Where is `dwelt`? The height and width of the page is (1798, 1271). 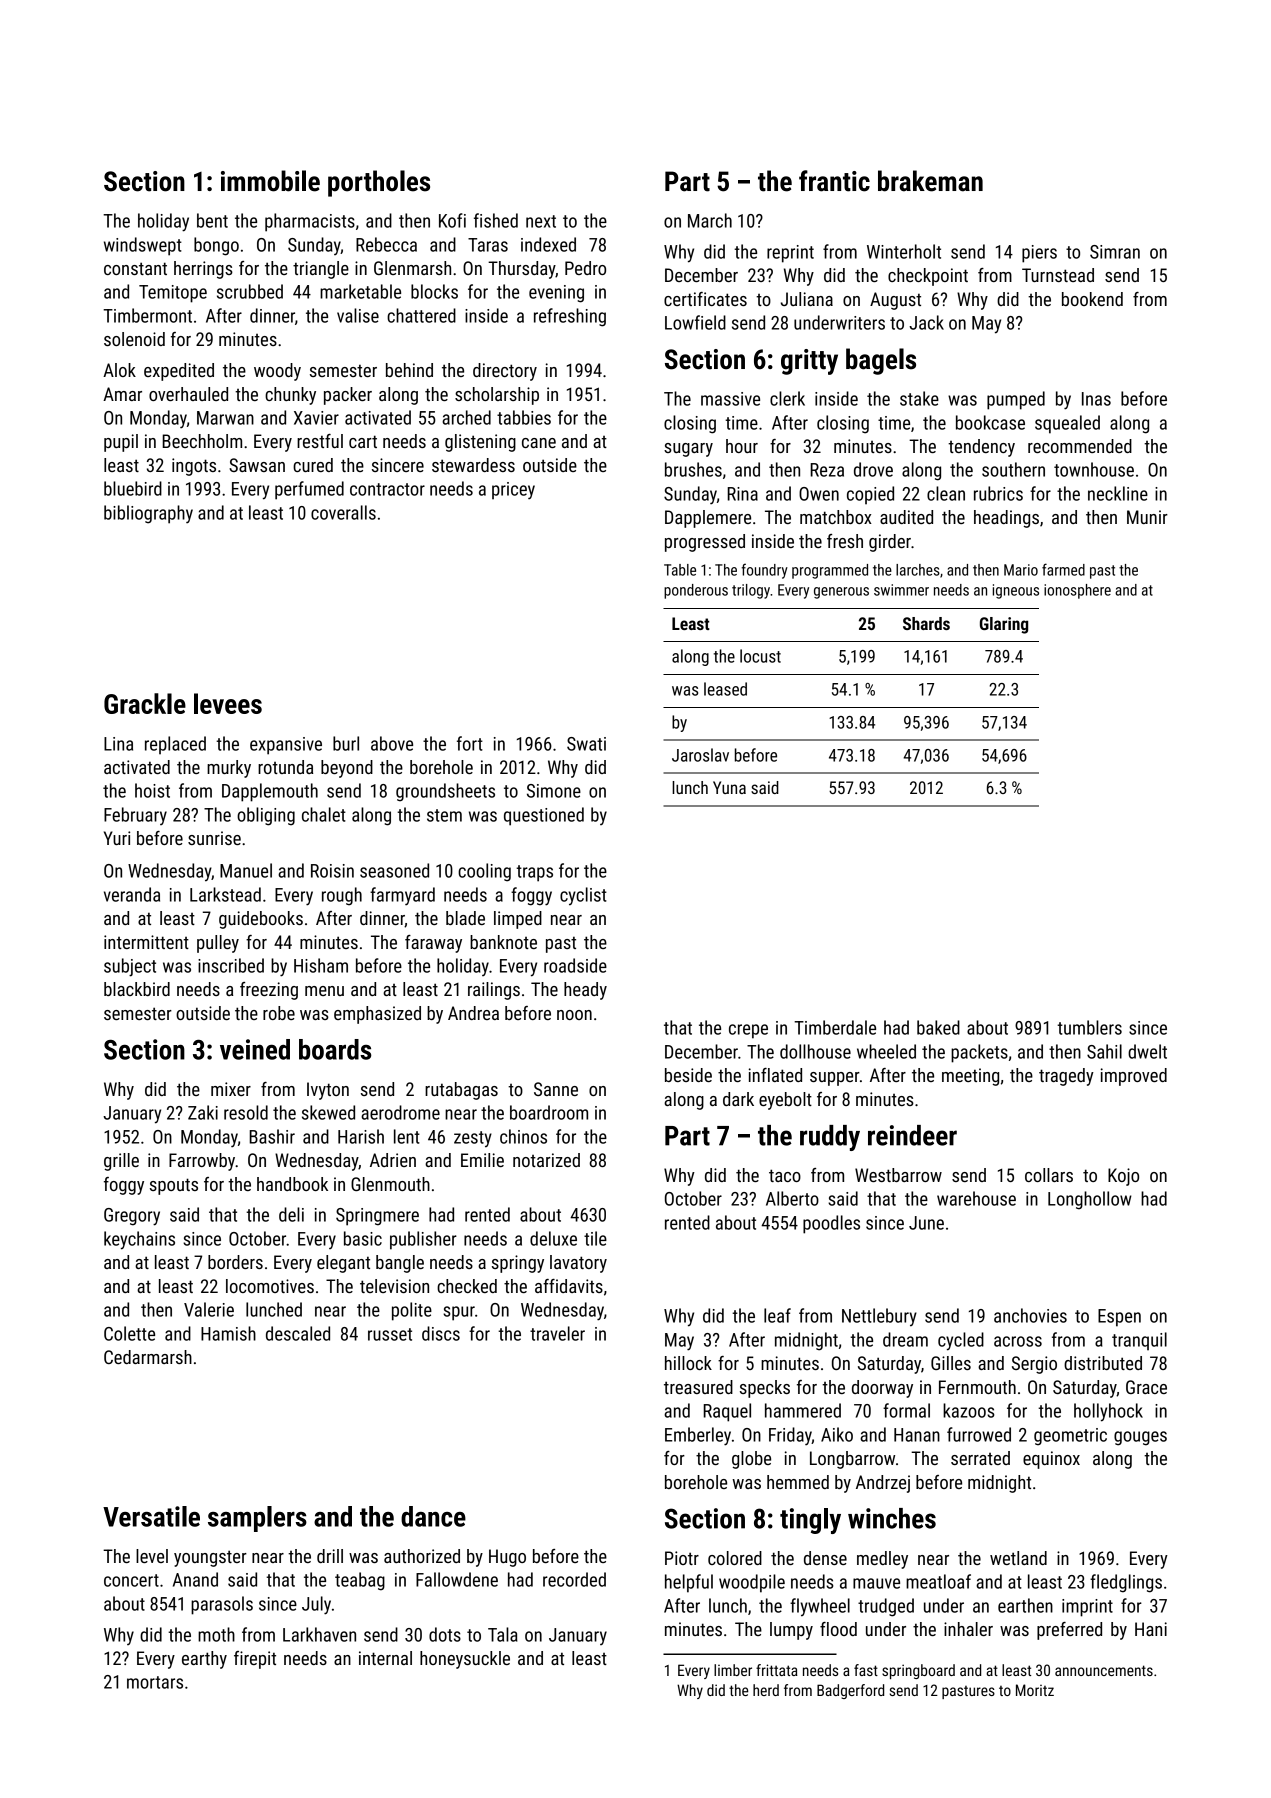
dwelt is located at coordinates (1147, 1051).
